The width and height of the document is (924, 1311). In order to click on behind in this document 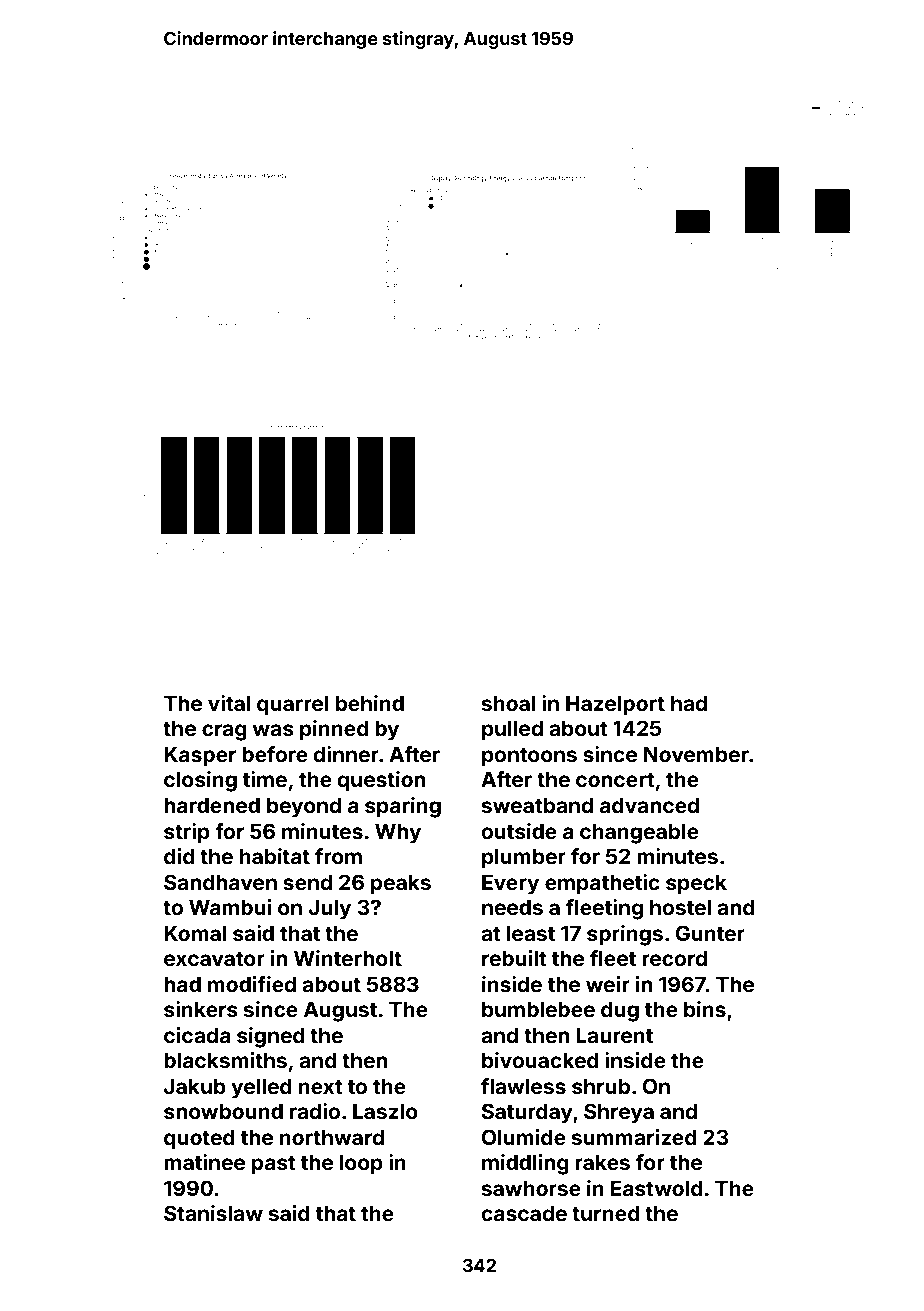, I will do `click(370, 703)`.
